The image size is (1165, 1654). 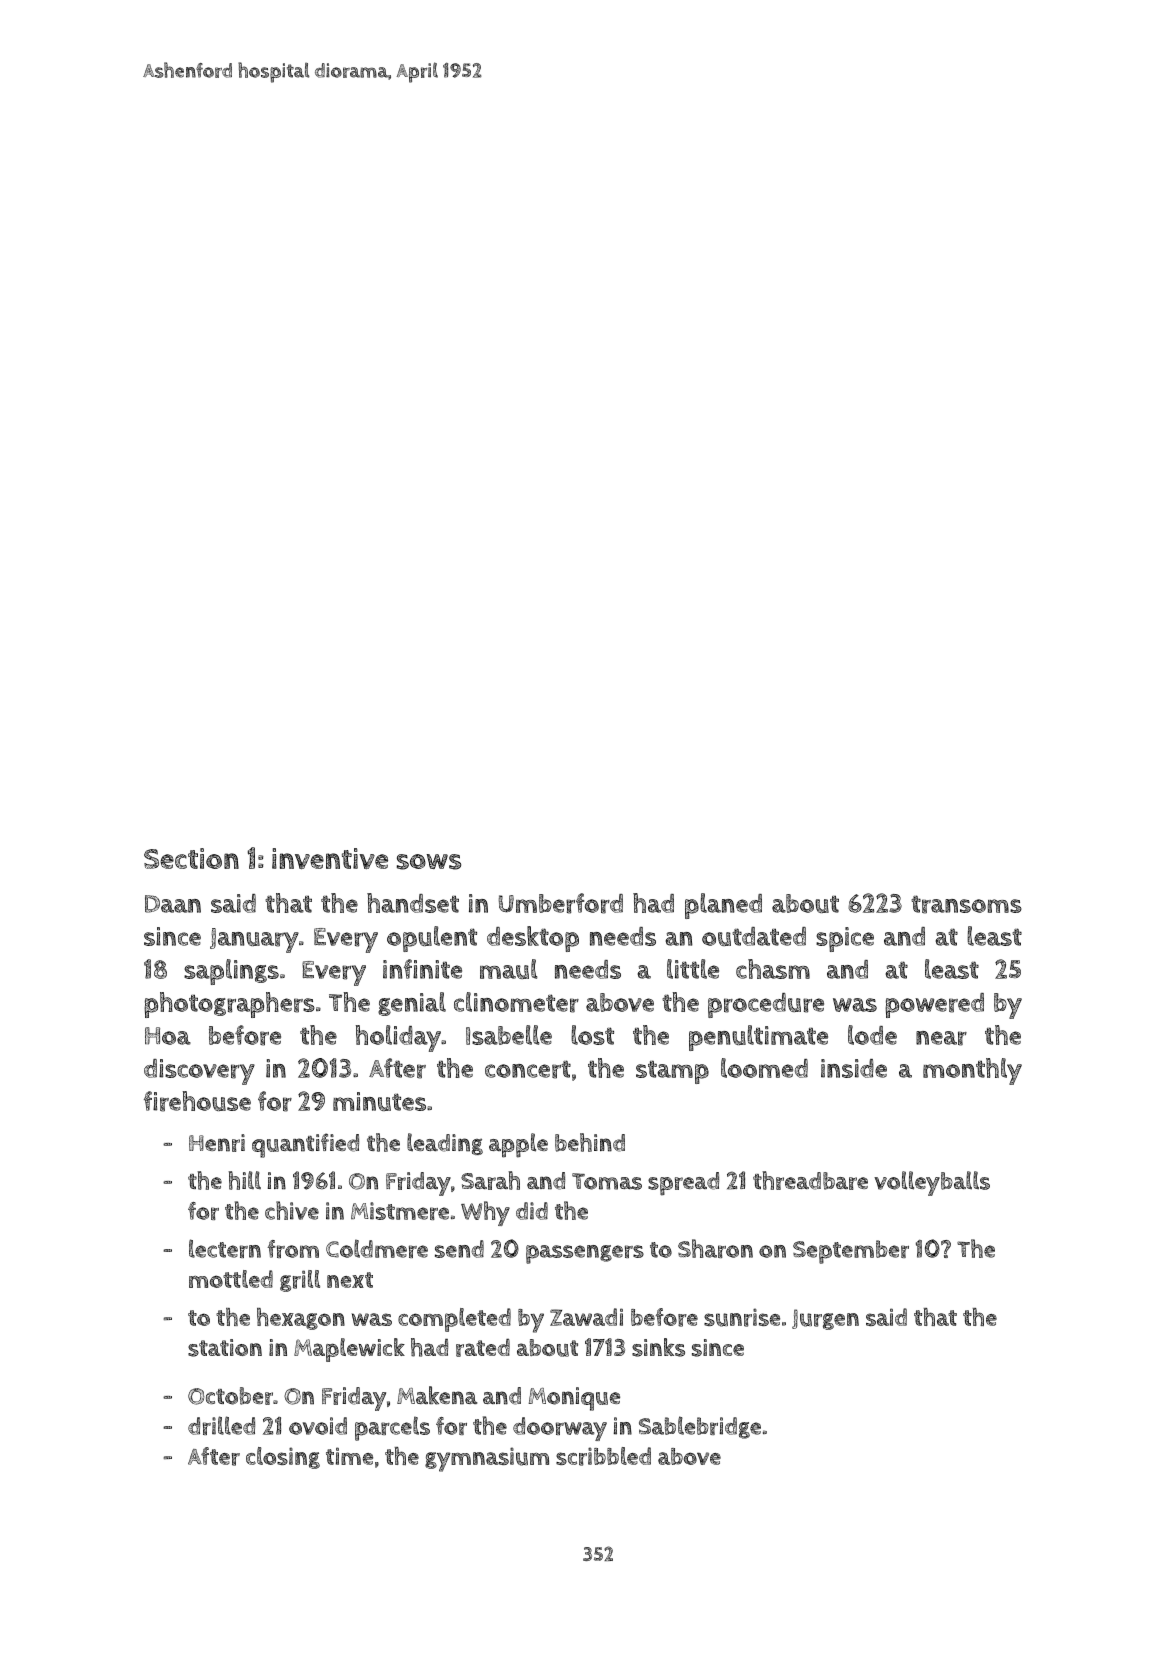 I want to click on inside, so click(x=854, y=1068).
